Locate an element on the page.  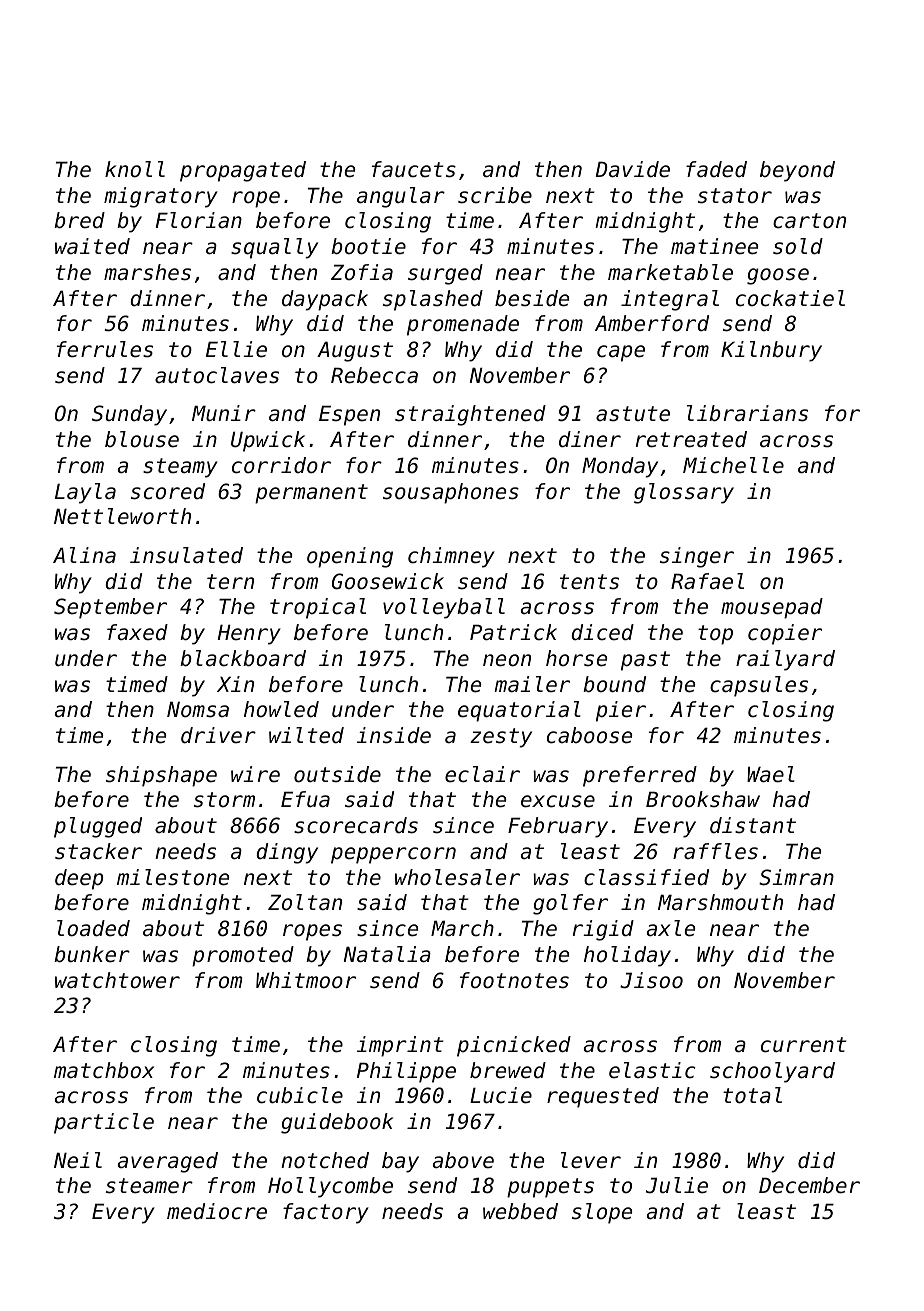
September is located at coordinates (110, 608).
